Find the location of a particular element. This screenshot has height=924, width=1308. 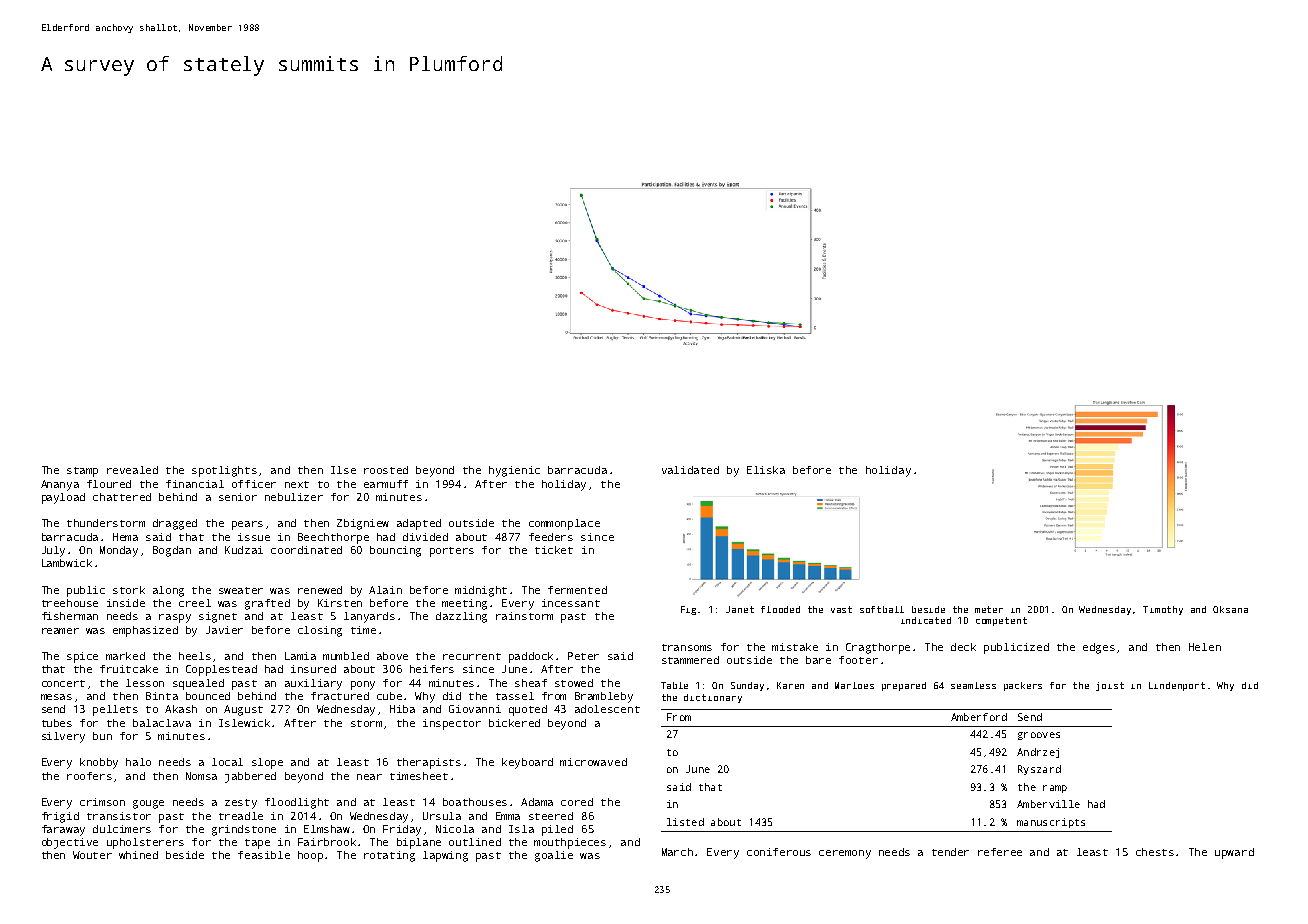

validated is located at coordinates (690, 470).
